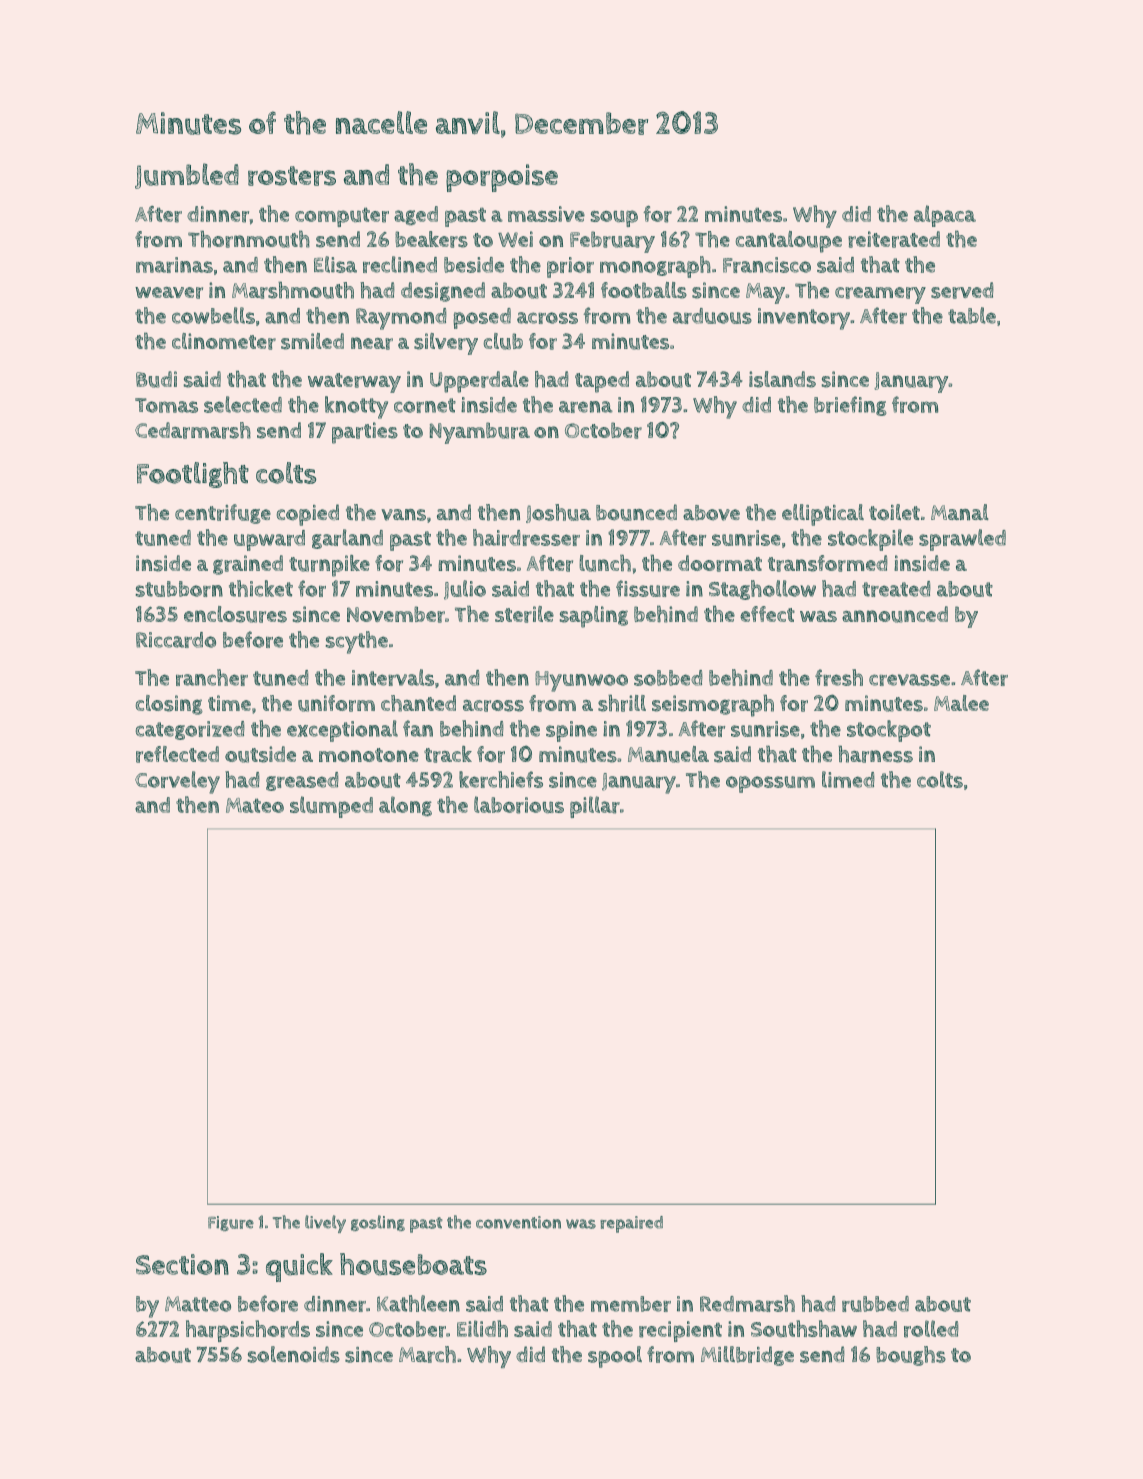  Describe the element at coordinates (595, 807) in the image. I see `pillar` at that location.
